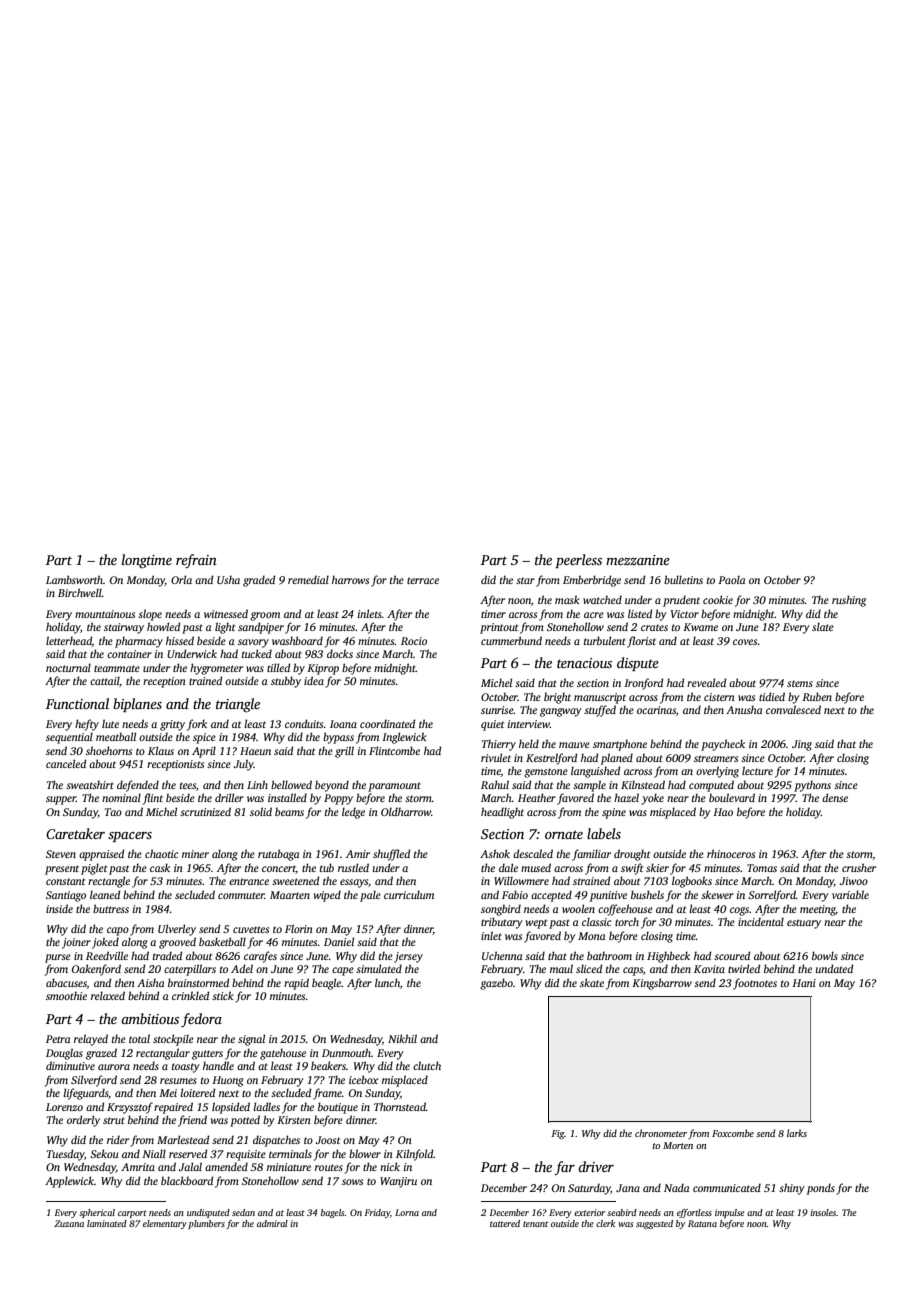 Image resolution: width=924 pixels, height=1308 pixels. I want to click on elementary, so click(165, 1224).
